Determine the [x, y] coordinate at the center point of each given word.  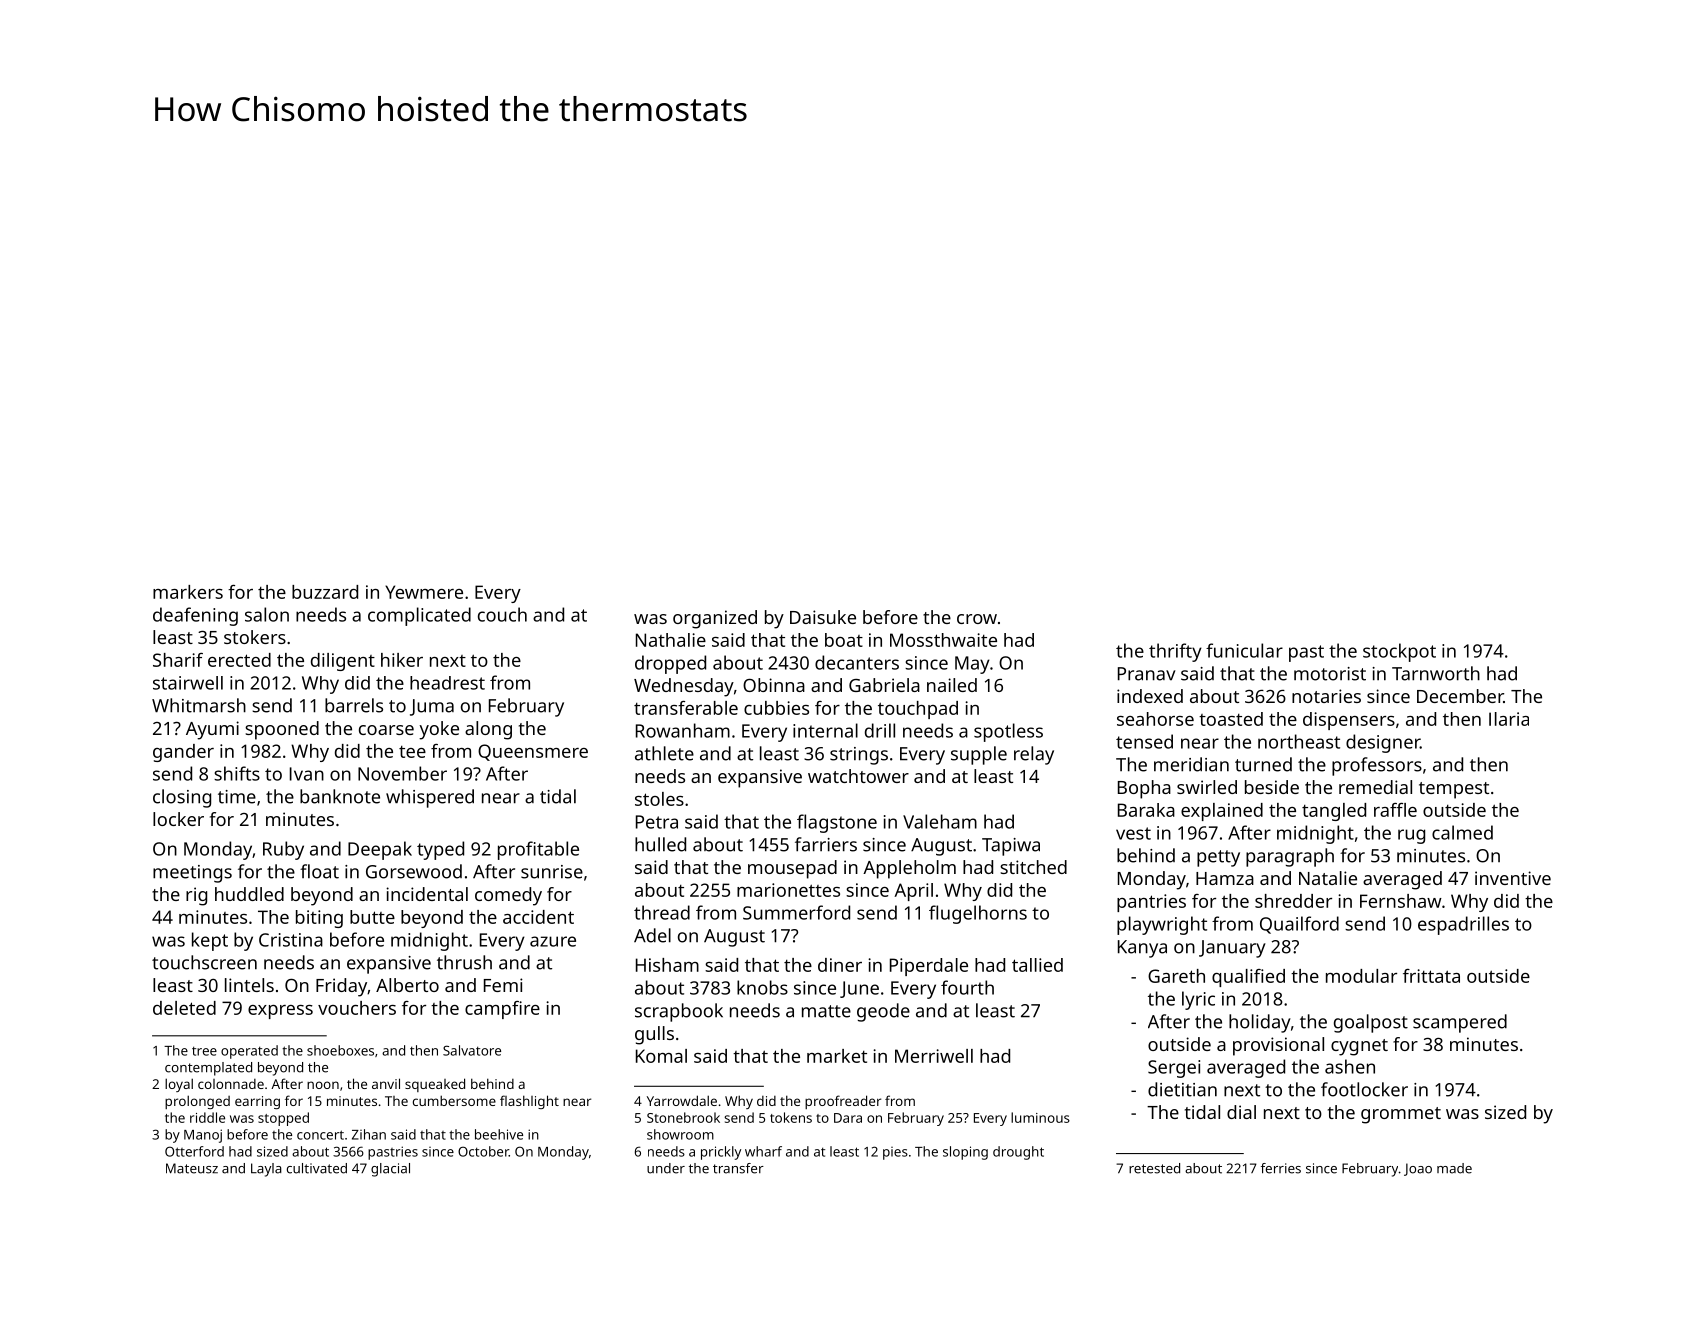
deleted [184, 1008]
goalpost [1371, 1023]
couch [502, 614]
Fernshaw [1401, 901]
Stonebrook [683, 1117]
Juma [432, 707]
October [483, 1151]
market [837, 1056]
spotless [1008, 732]
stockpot [1399, 652]
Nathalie [671, 640]
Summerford [796, 912]
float [319, 871]
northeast [1299, 741]
